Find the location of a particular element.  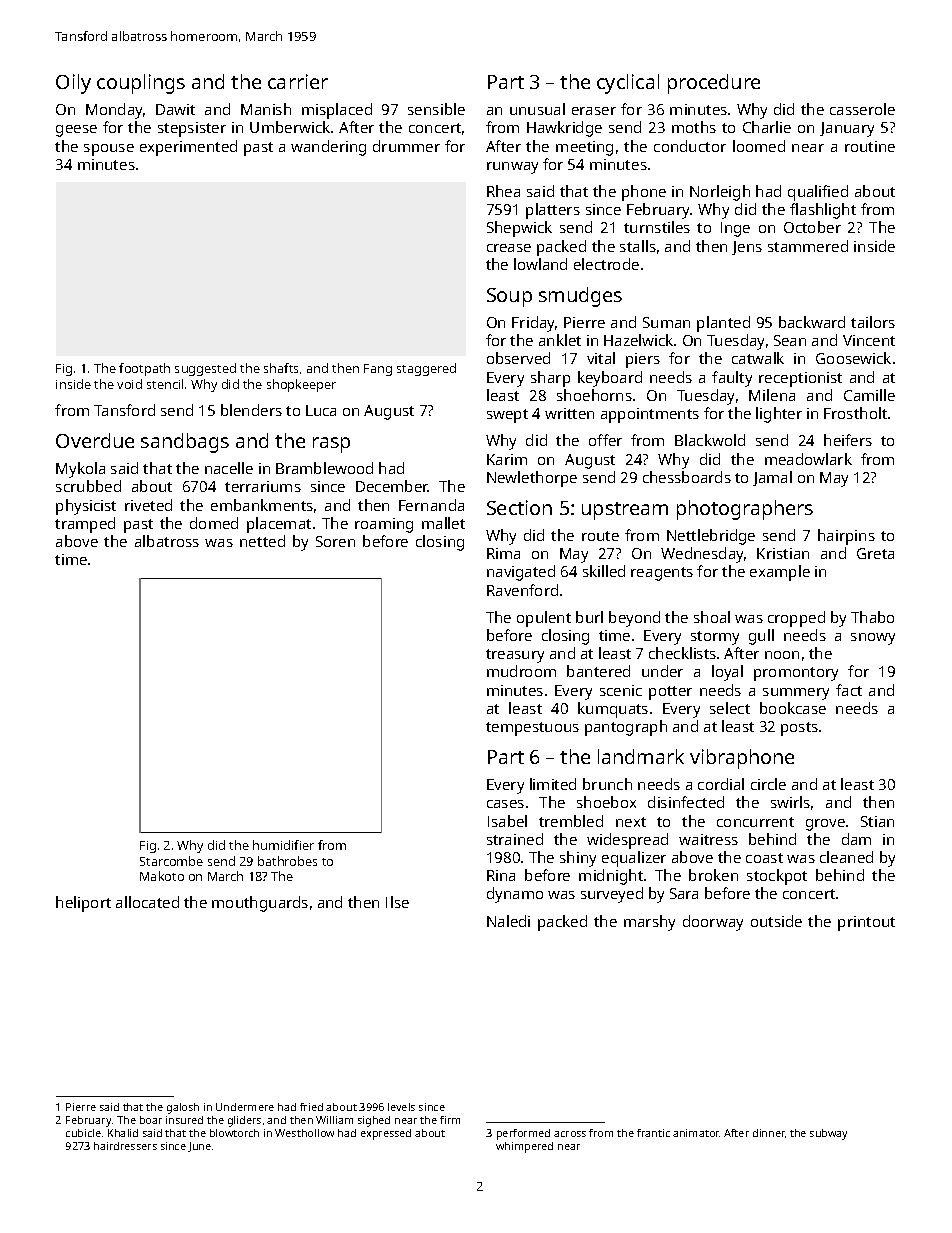

Starcombe is located at coordinates (171, 861).
